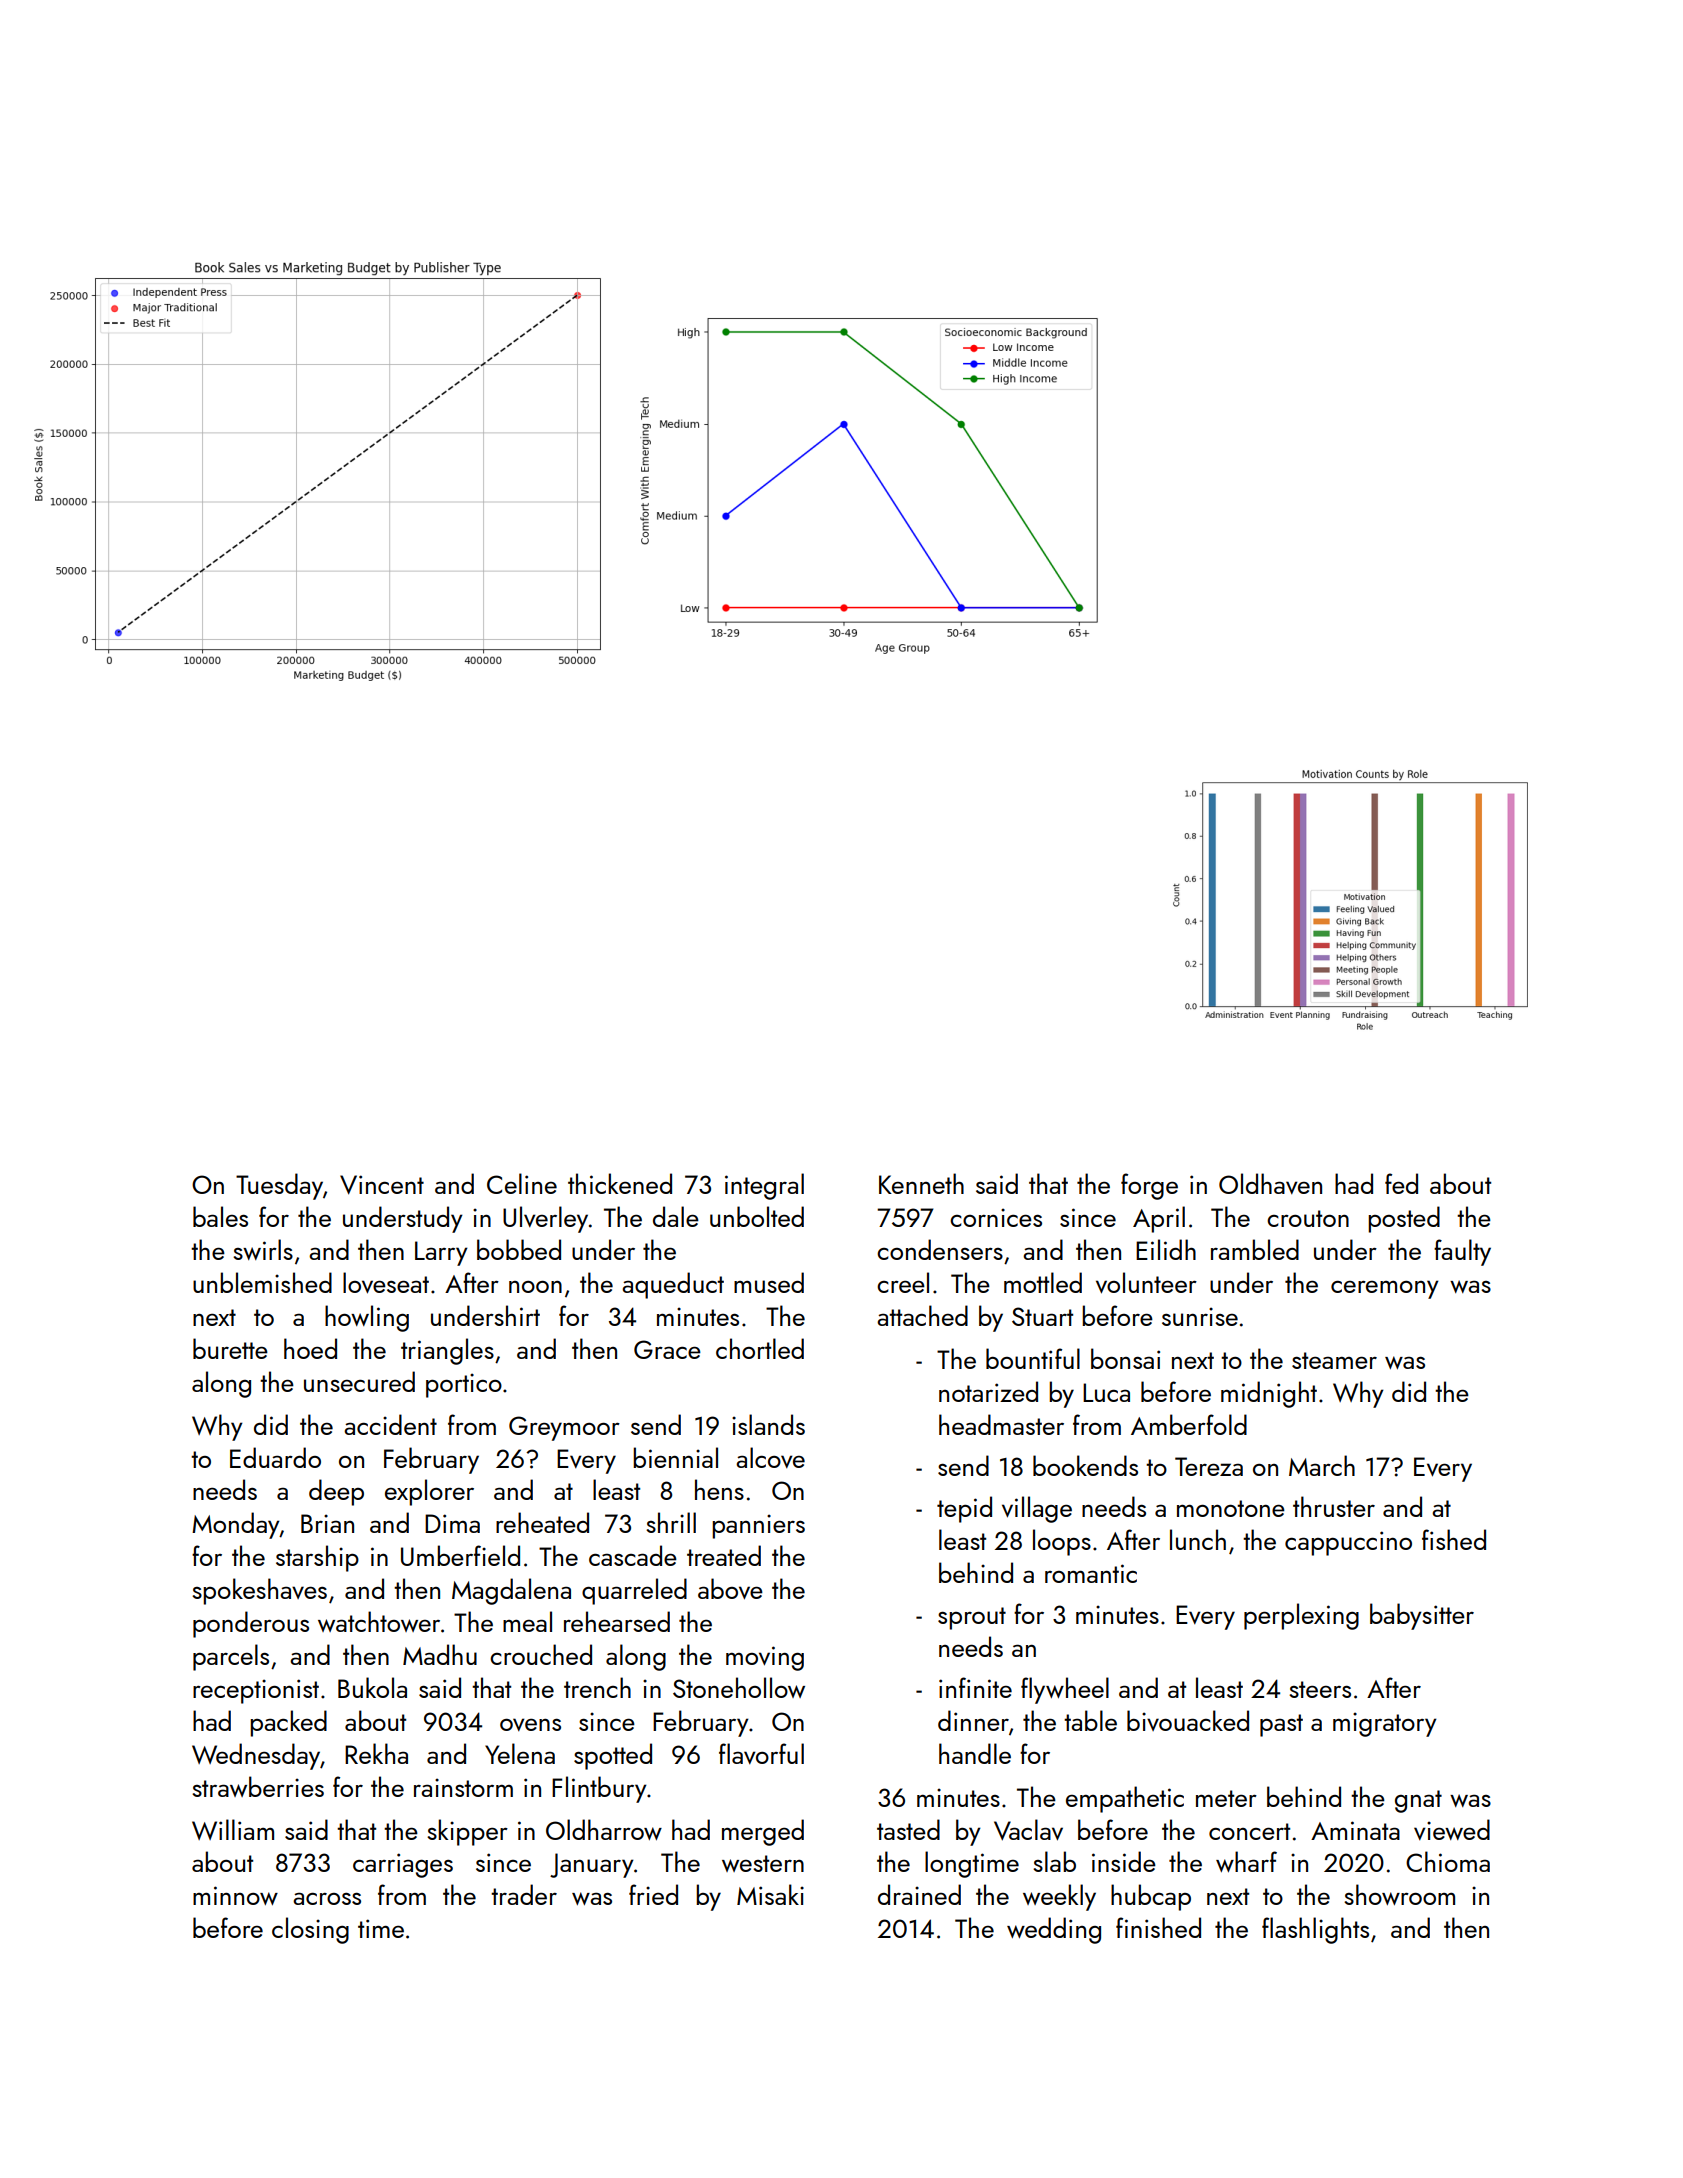 This image has width=1683, height=2178. What do you see at coordinates (1166, 1249) in the image?
I see `Eilidh` at bounding box center [1166, 1249].
